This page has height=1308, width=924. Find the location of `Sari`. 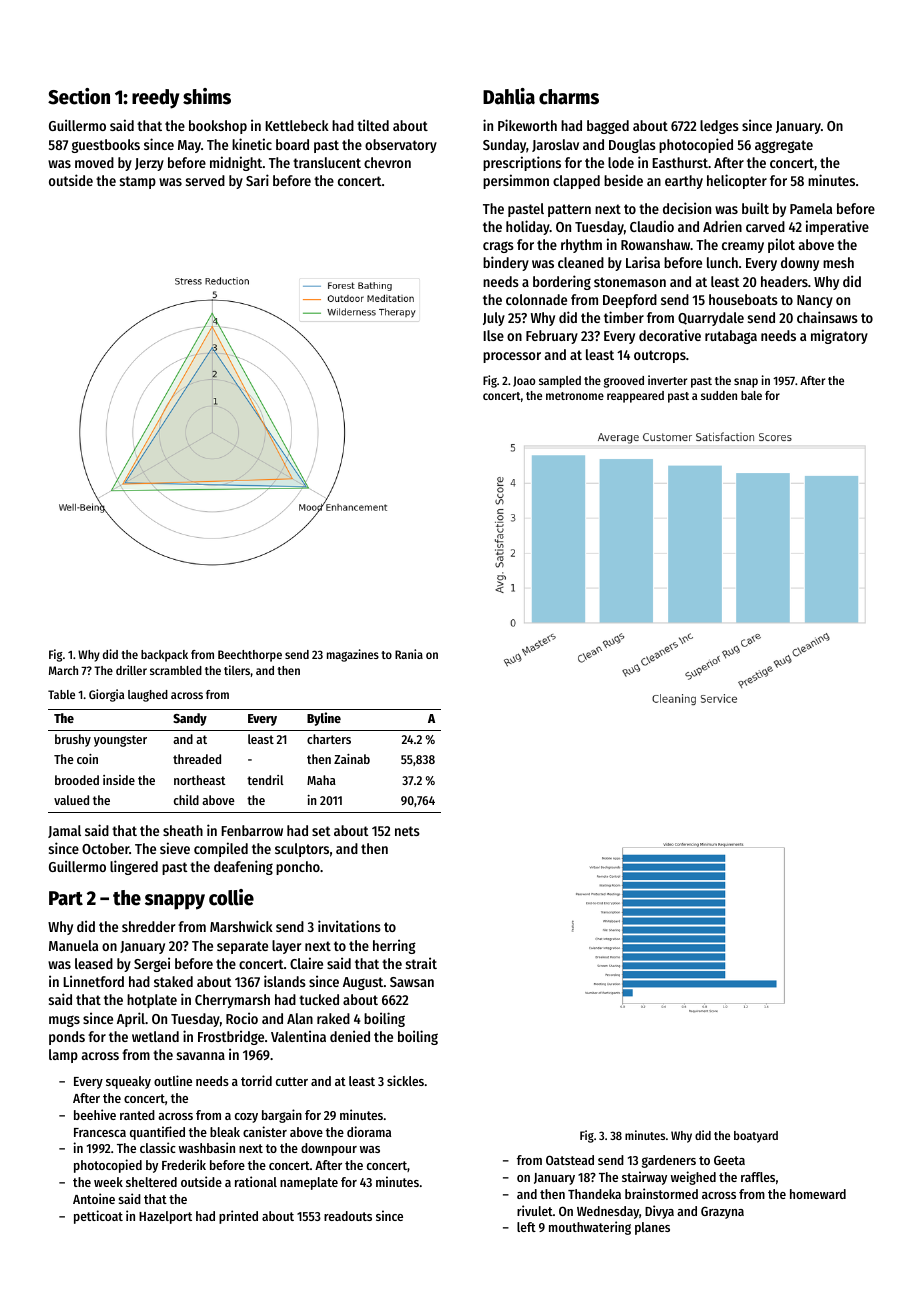

Sari is located at coordinates (257, 180).
